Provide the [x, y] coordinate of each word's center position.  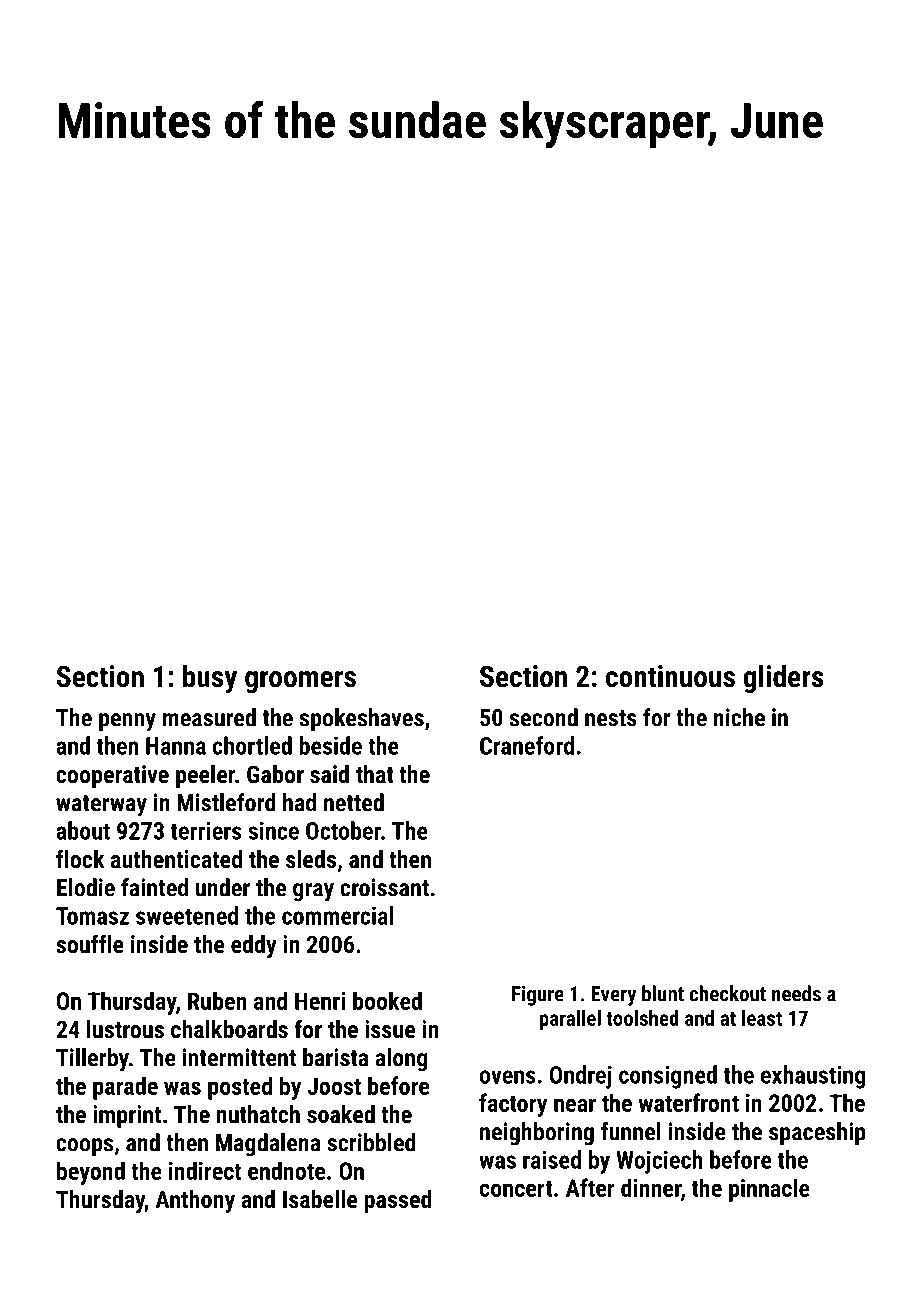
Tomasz [92, 916]
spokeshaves [362, 719]
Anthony [195, 1201]
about [83, 830]
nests [611, 718]
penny [127, 722]
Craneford [527, 745]
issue [390, 1029]
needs [796, 993]
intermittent [239, 1057]
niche [739, 717]
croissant [384, 887]
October [343, 830]
